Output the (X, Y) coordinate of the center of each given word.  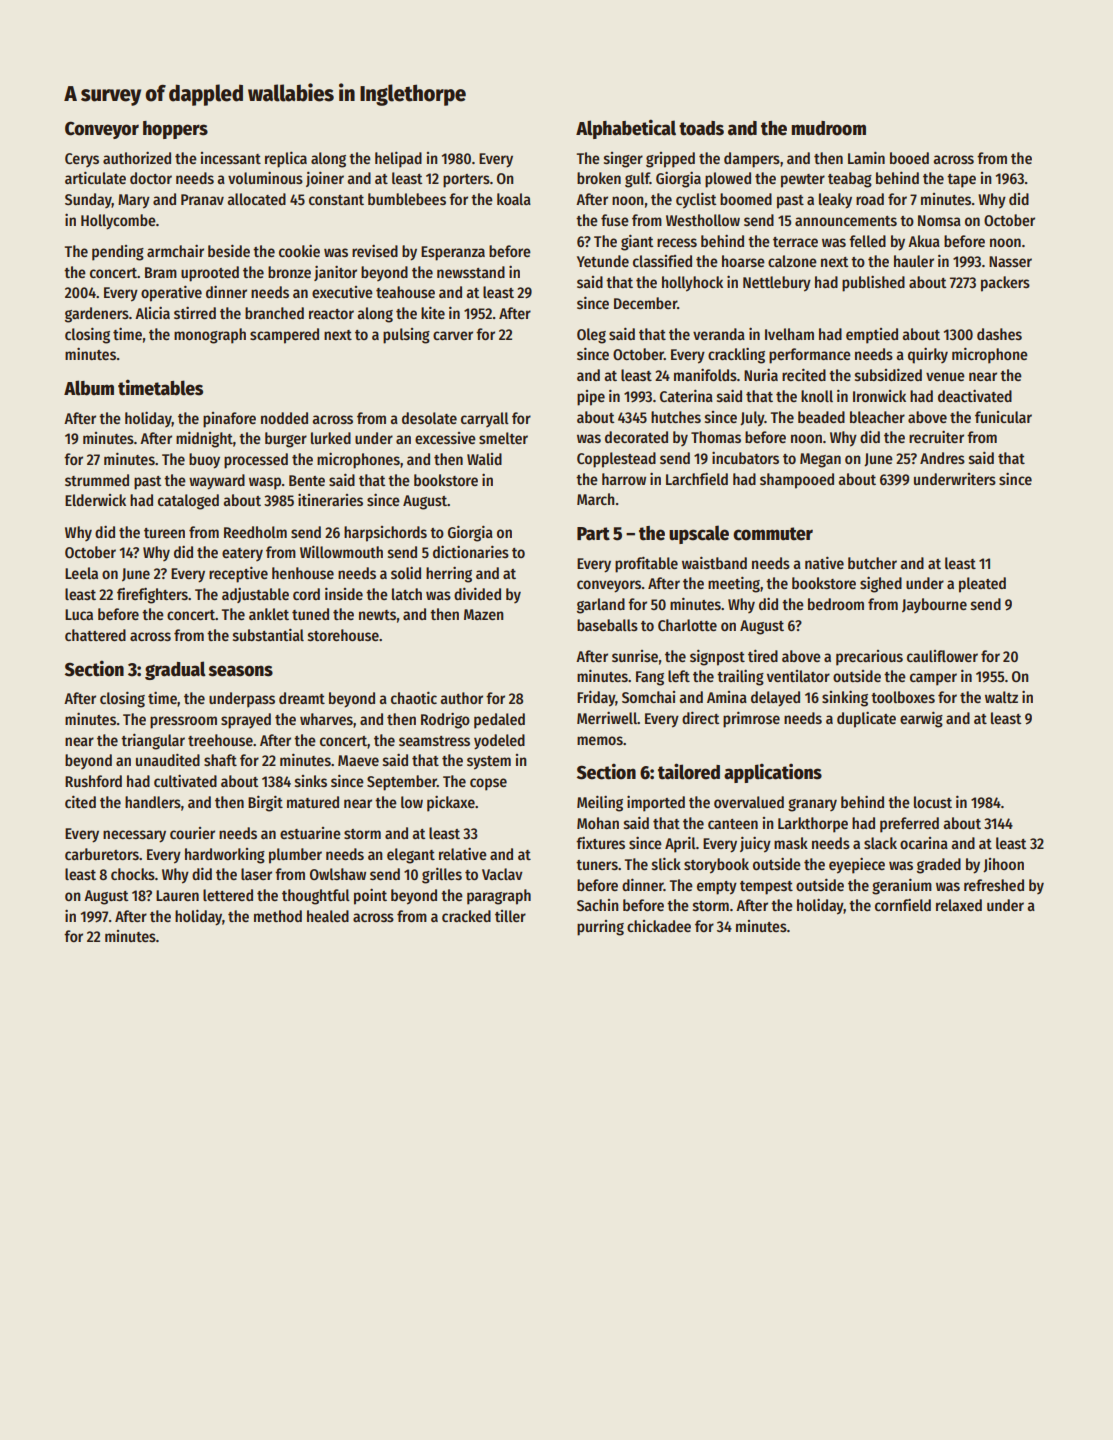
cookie (299, 250)
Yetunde (603, 261)
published (873, 283)
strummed (97, 480)
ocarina (924, 843)
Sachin (598, 905)
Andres (942, 458)
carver (453, 335)
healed (328, 916)
